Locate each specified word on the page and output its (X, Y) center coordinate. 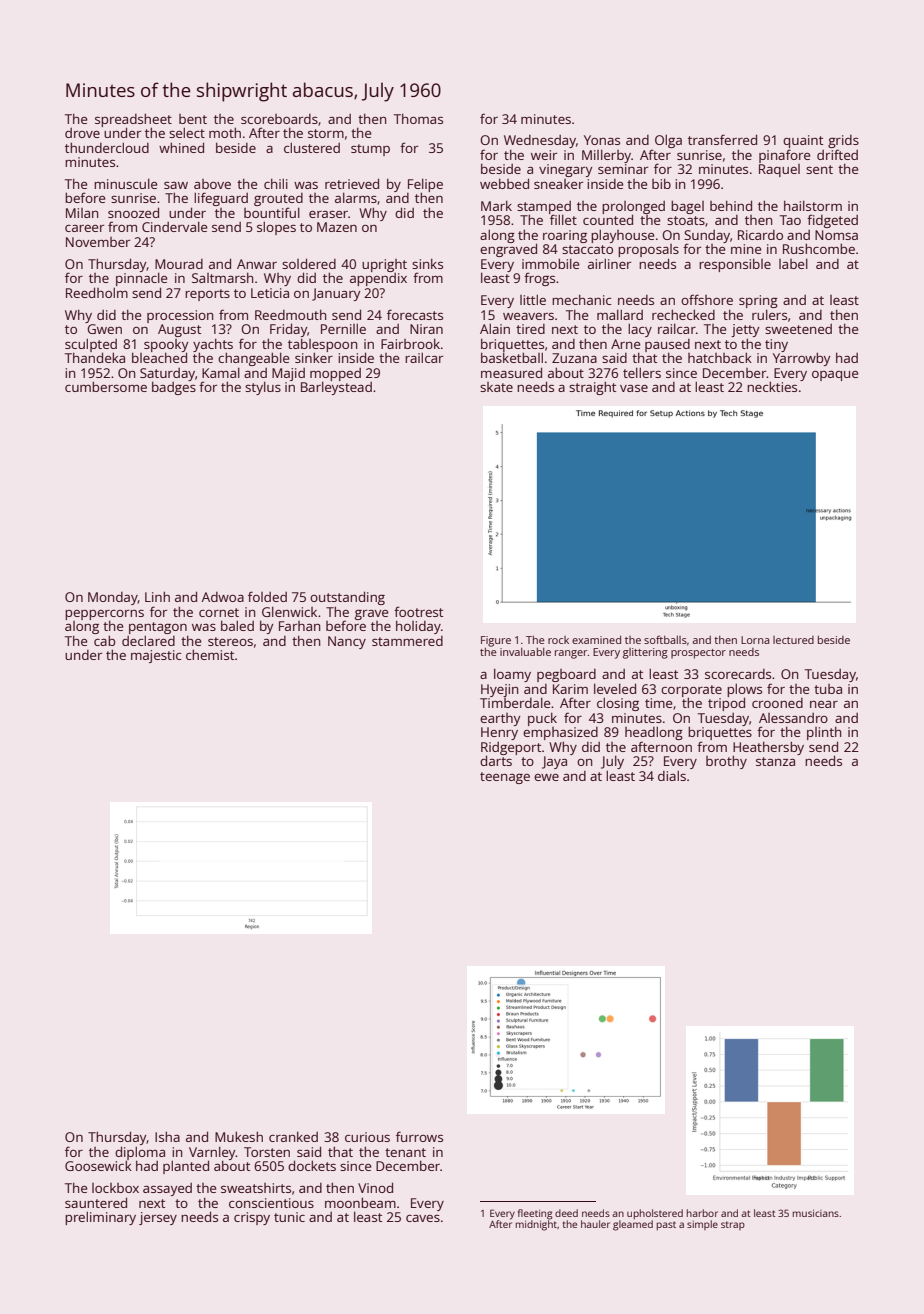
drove (82, 133)
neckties (772, 386)
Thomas (418, 118)
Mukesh (239, 1136)
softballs (665, 639)
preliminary (100, 1218)
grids (843, 141)
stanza (775, 761)
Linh (157, 596)
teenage (505, 778)
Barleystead (336, 388)
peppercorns (104, 614)
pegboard (566, 675)
